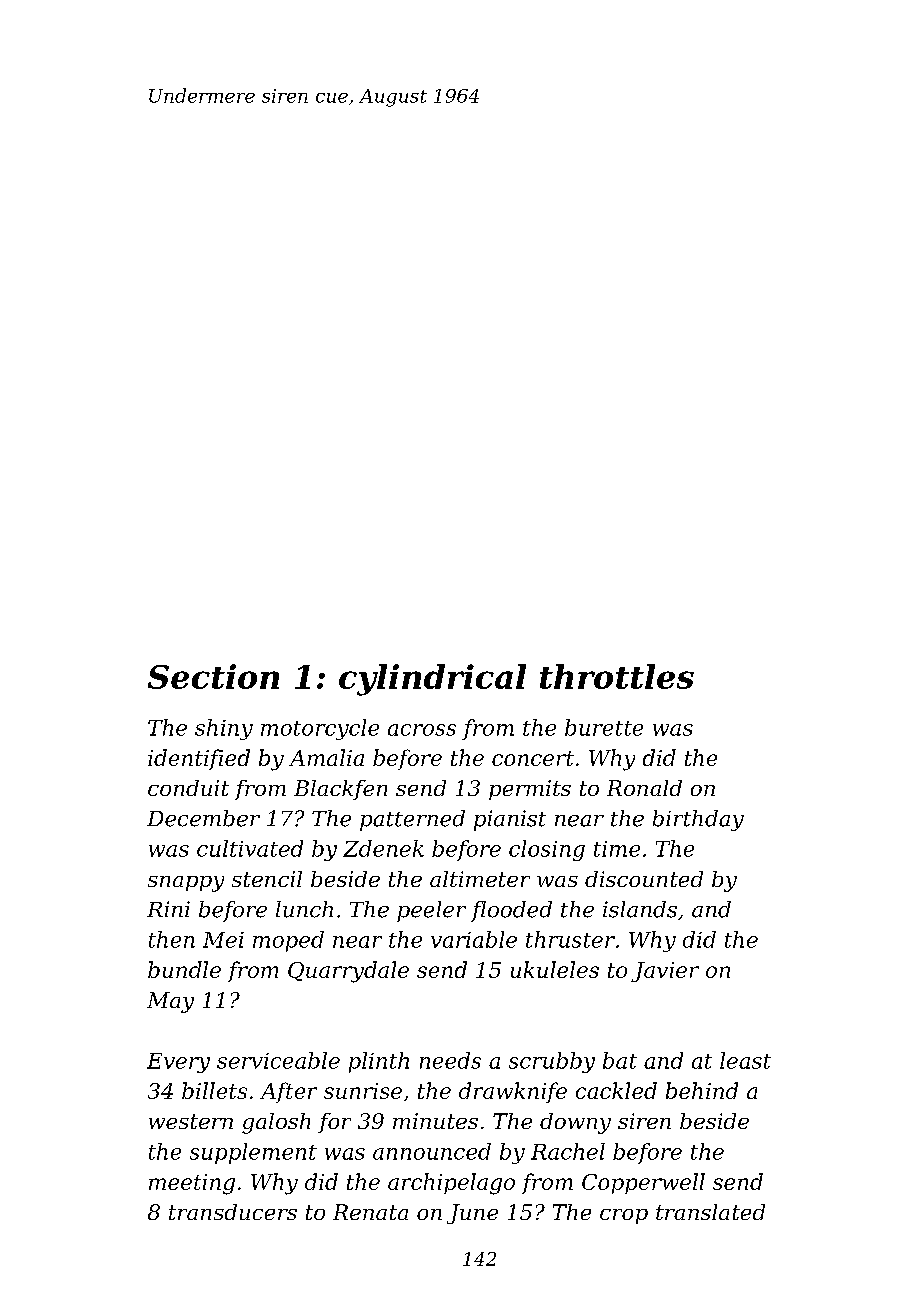 The image size is (924, 1311). Describe the element at coordinates (213, 676) in the screenshot. I see `Section` at that location.
